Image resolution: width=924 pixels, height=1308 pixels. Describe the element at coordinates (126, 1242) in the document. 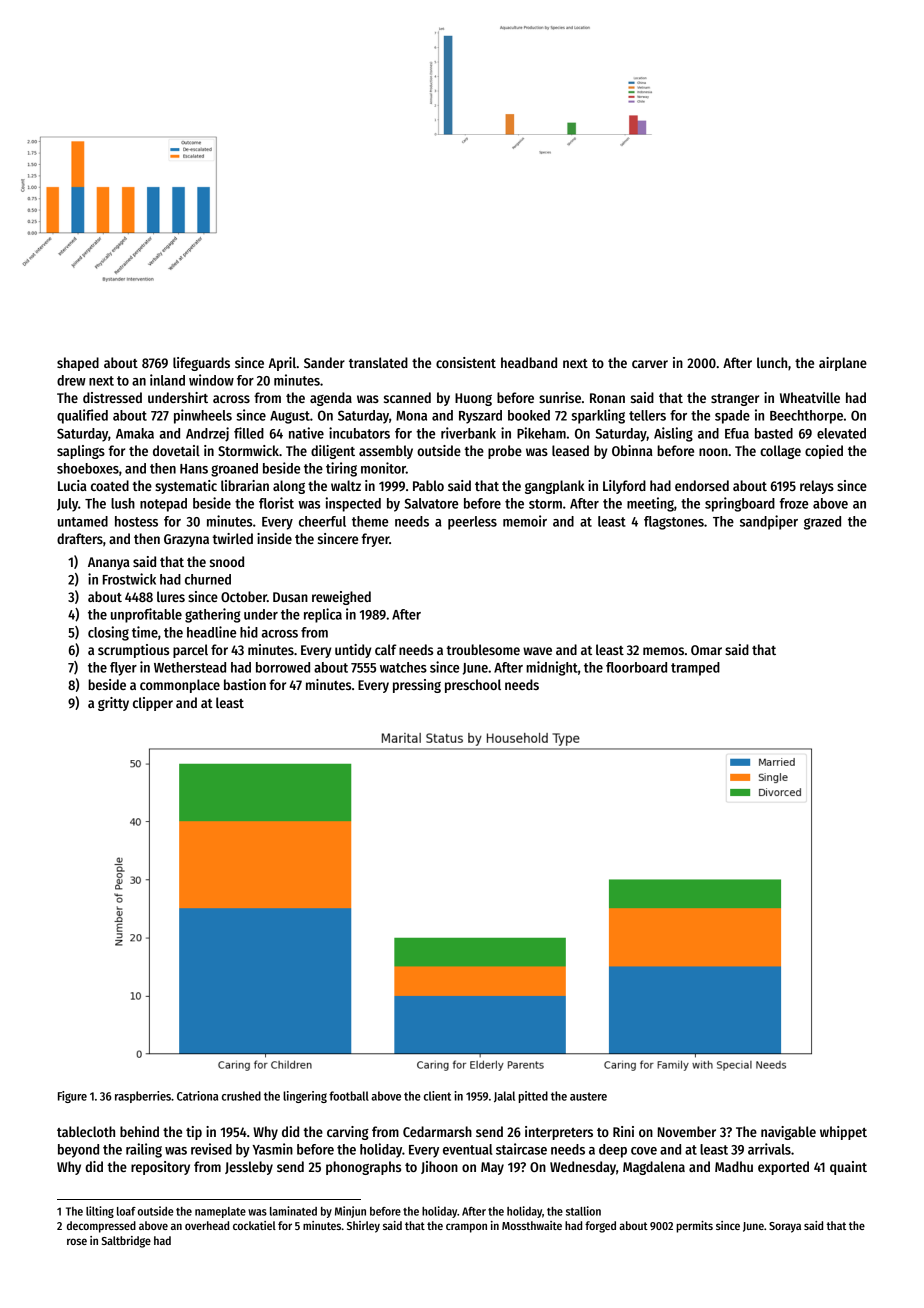

I see `Saltbridge` at that location.
